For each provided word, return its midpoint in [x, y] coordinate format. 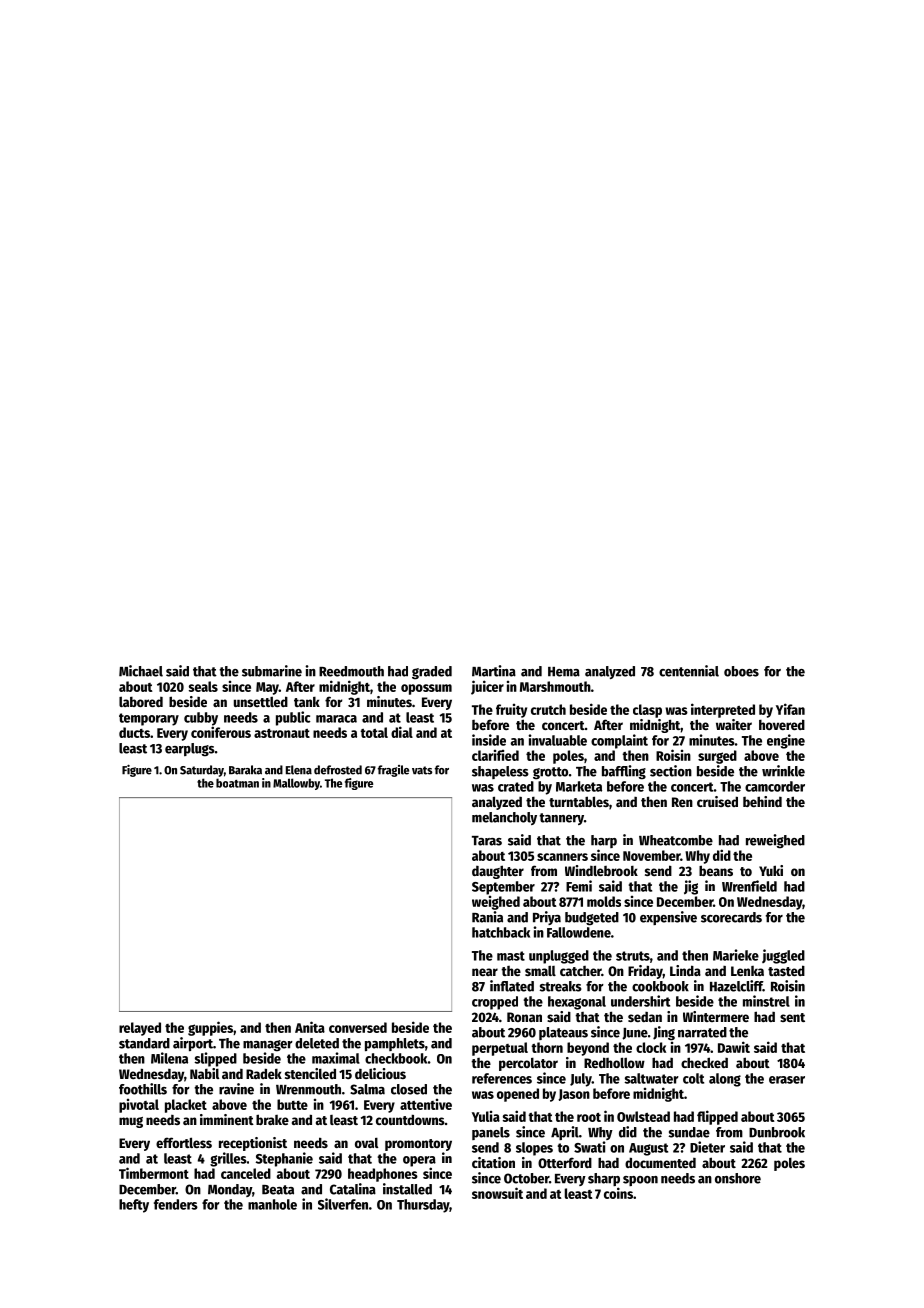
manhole [272, 1204]
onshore [738, 1178]
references [502, 1078]
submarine [272, 671]
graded [432, 673]
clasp [647, 711]
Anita [310, 1027]
